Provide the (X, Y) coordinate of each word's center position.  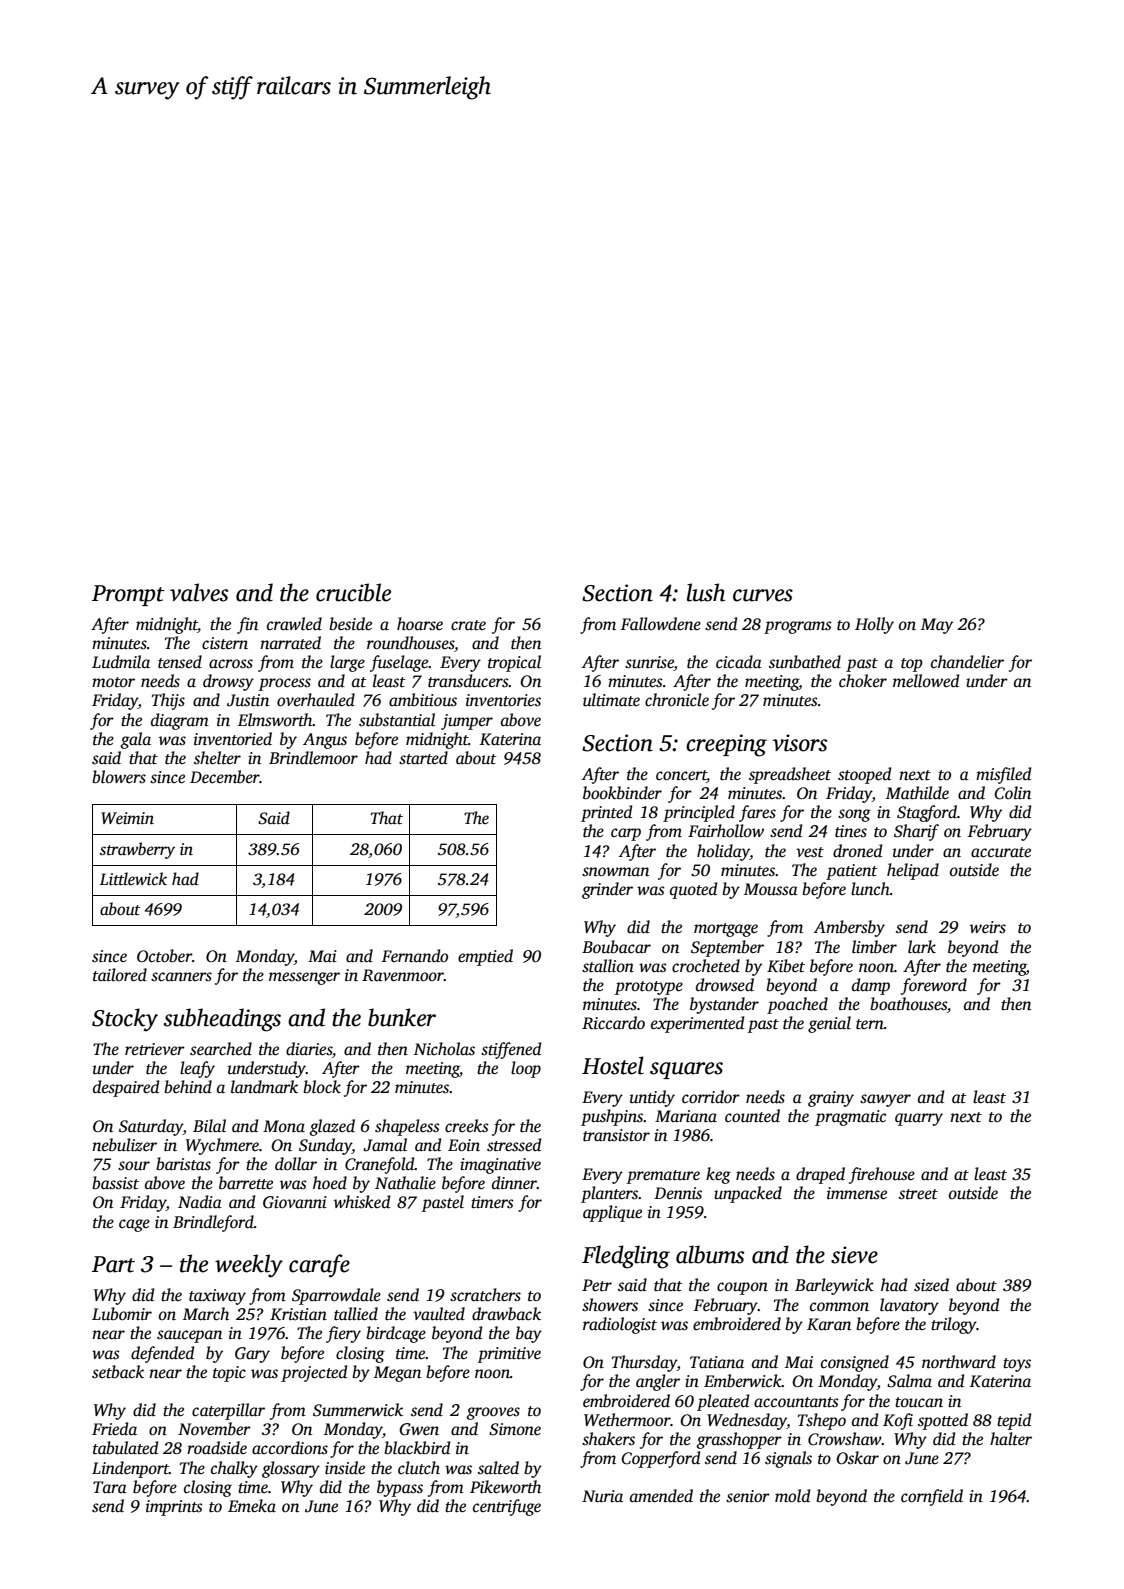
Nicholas (444, 1049)
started (423, 758)
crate (468, 625)
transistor (616, 1135)
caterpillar (228, 1411)
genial (829, 1024)
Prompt (128, 595)
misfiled (1003, 775)
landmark (264, 1087)
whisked (362, 1202)
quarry (919, 1119)
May (937, 626)
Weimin (127, 818)
